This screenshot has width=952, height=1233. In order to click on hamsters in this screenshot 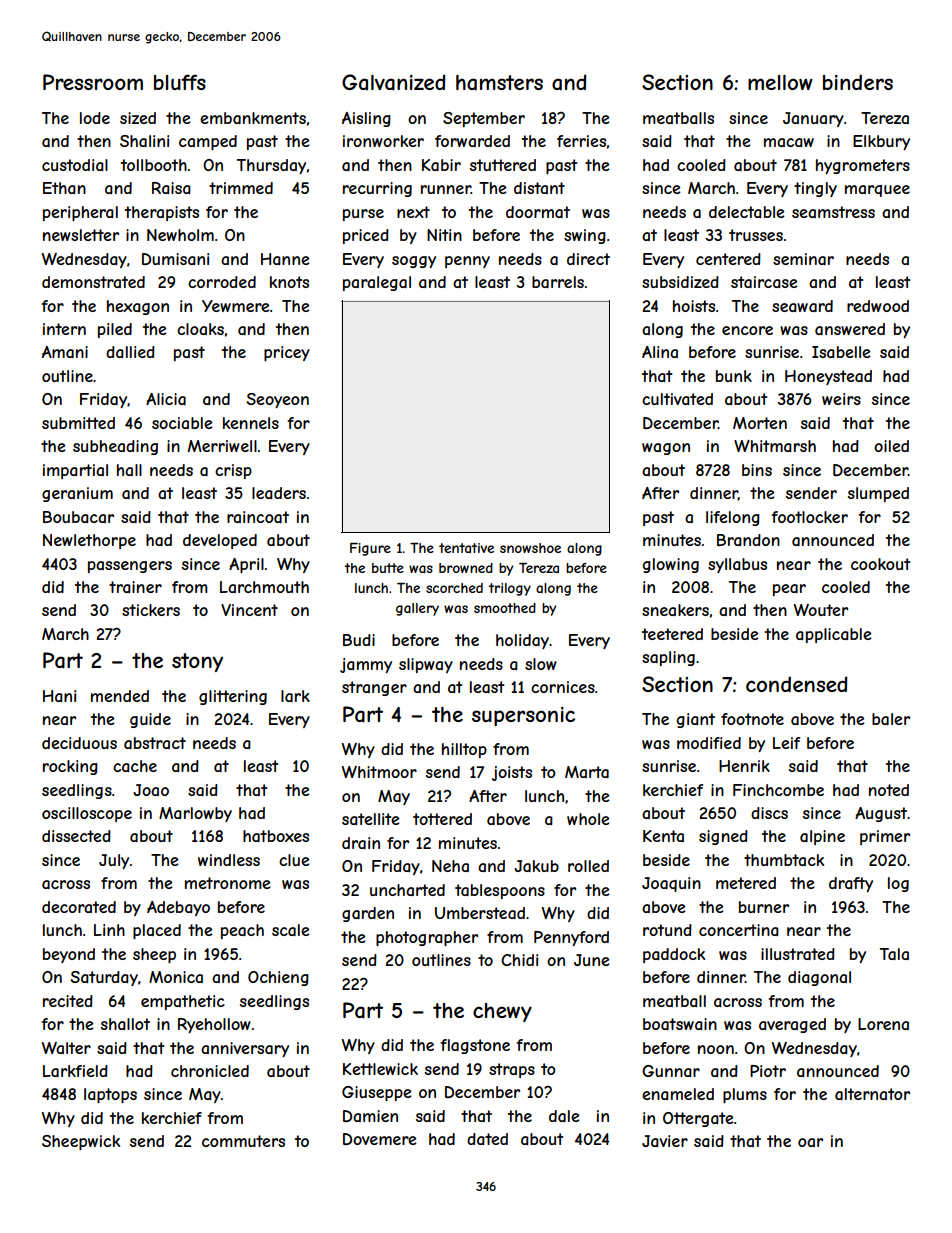, I will do `click(499, 83)`.
